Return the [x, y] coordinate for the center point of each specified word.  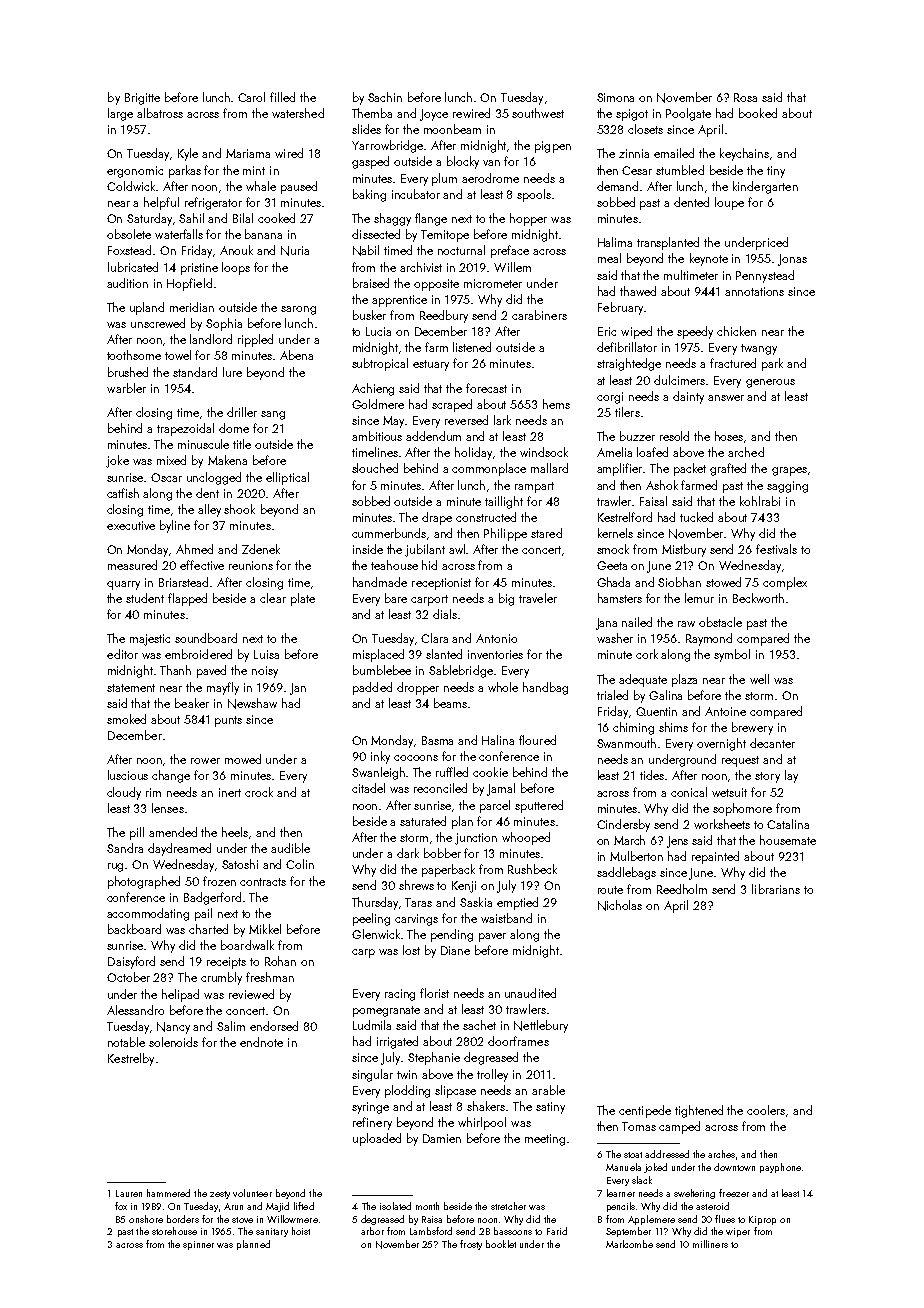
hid [429, 565]
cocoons [416, 758]
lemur [699, 598]
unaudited [530, 993]
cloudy [124, 793]
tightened [699, 1111]
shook [239, 509]
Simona [615, 97]
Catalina [788, 824]
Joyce [434, 115]
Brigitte [142, 99]
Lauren [129, 1193]
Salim [231, 1026]
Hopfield [189, 284]
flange [431, 219]
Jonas [792, 260]
